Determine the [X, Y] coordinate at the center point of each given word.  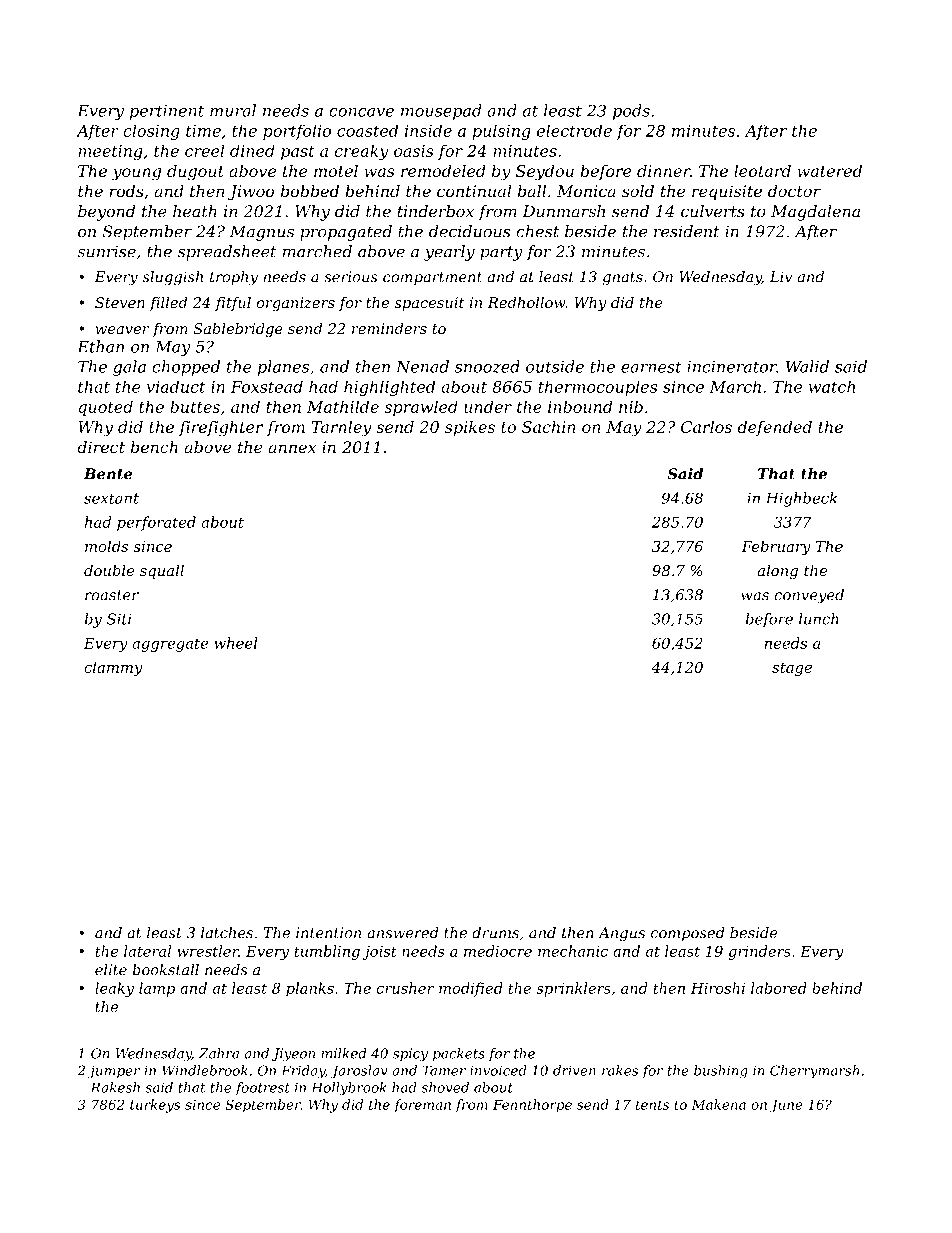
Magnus [262, 233]
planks [310, 989]
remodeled [443, 170]
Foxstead [267, 386]
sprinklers [573, 989]
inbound [580, 406]
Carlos [706, 426]
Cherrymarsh [814, 1072]
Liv [781, 276]
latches [227, 933]
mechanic [573, 951]
